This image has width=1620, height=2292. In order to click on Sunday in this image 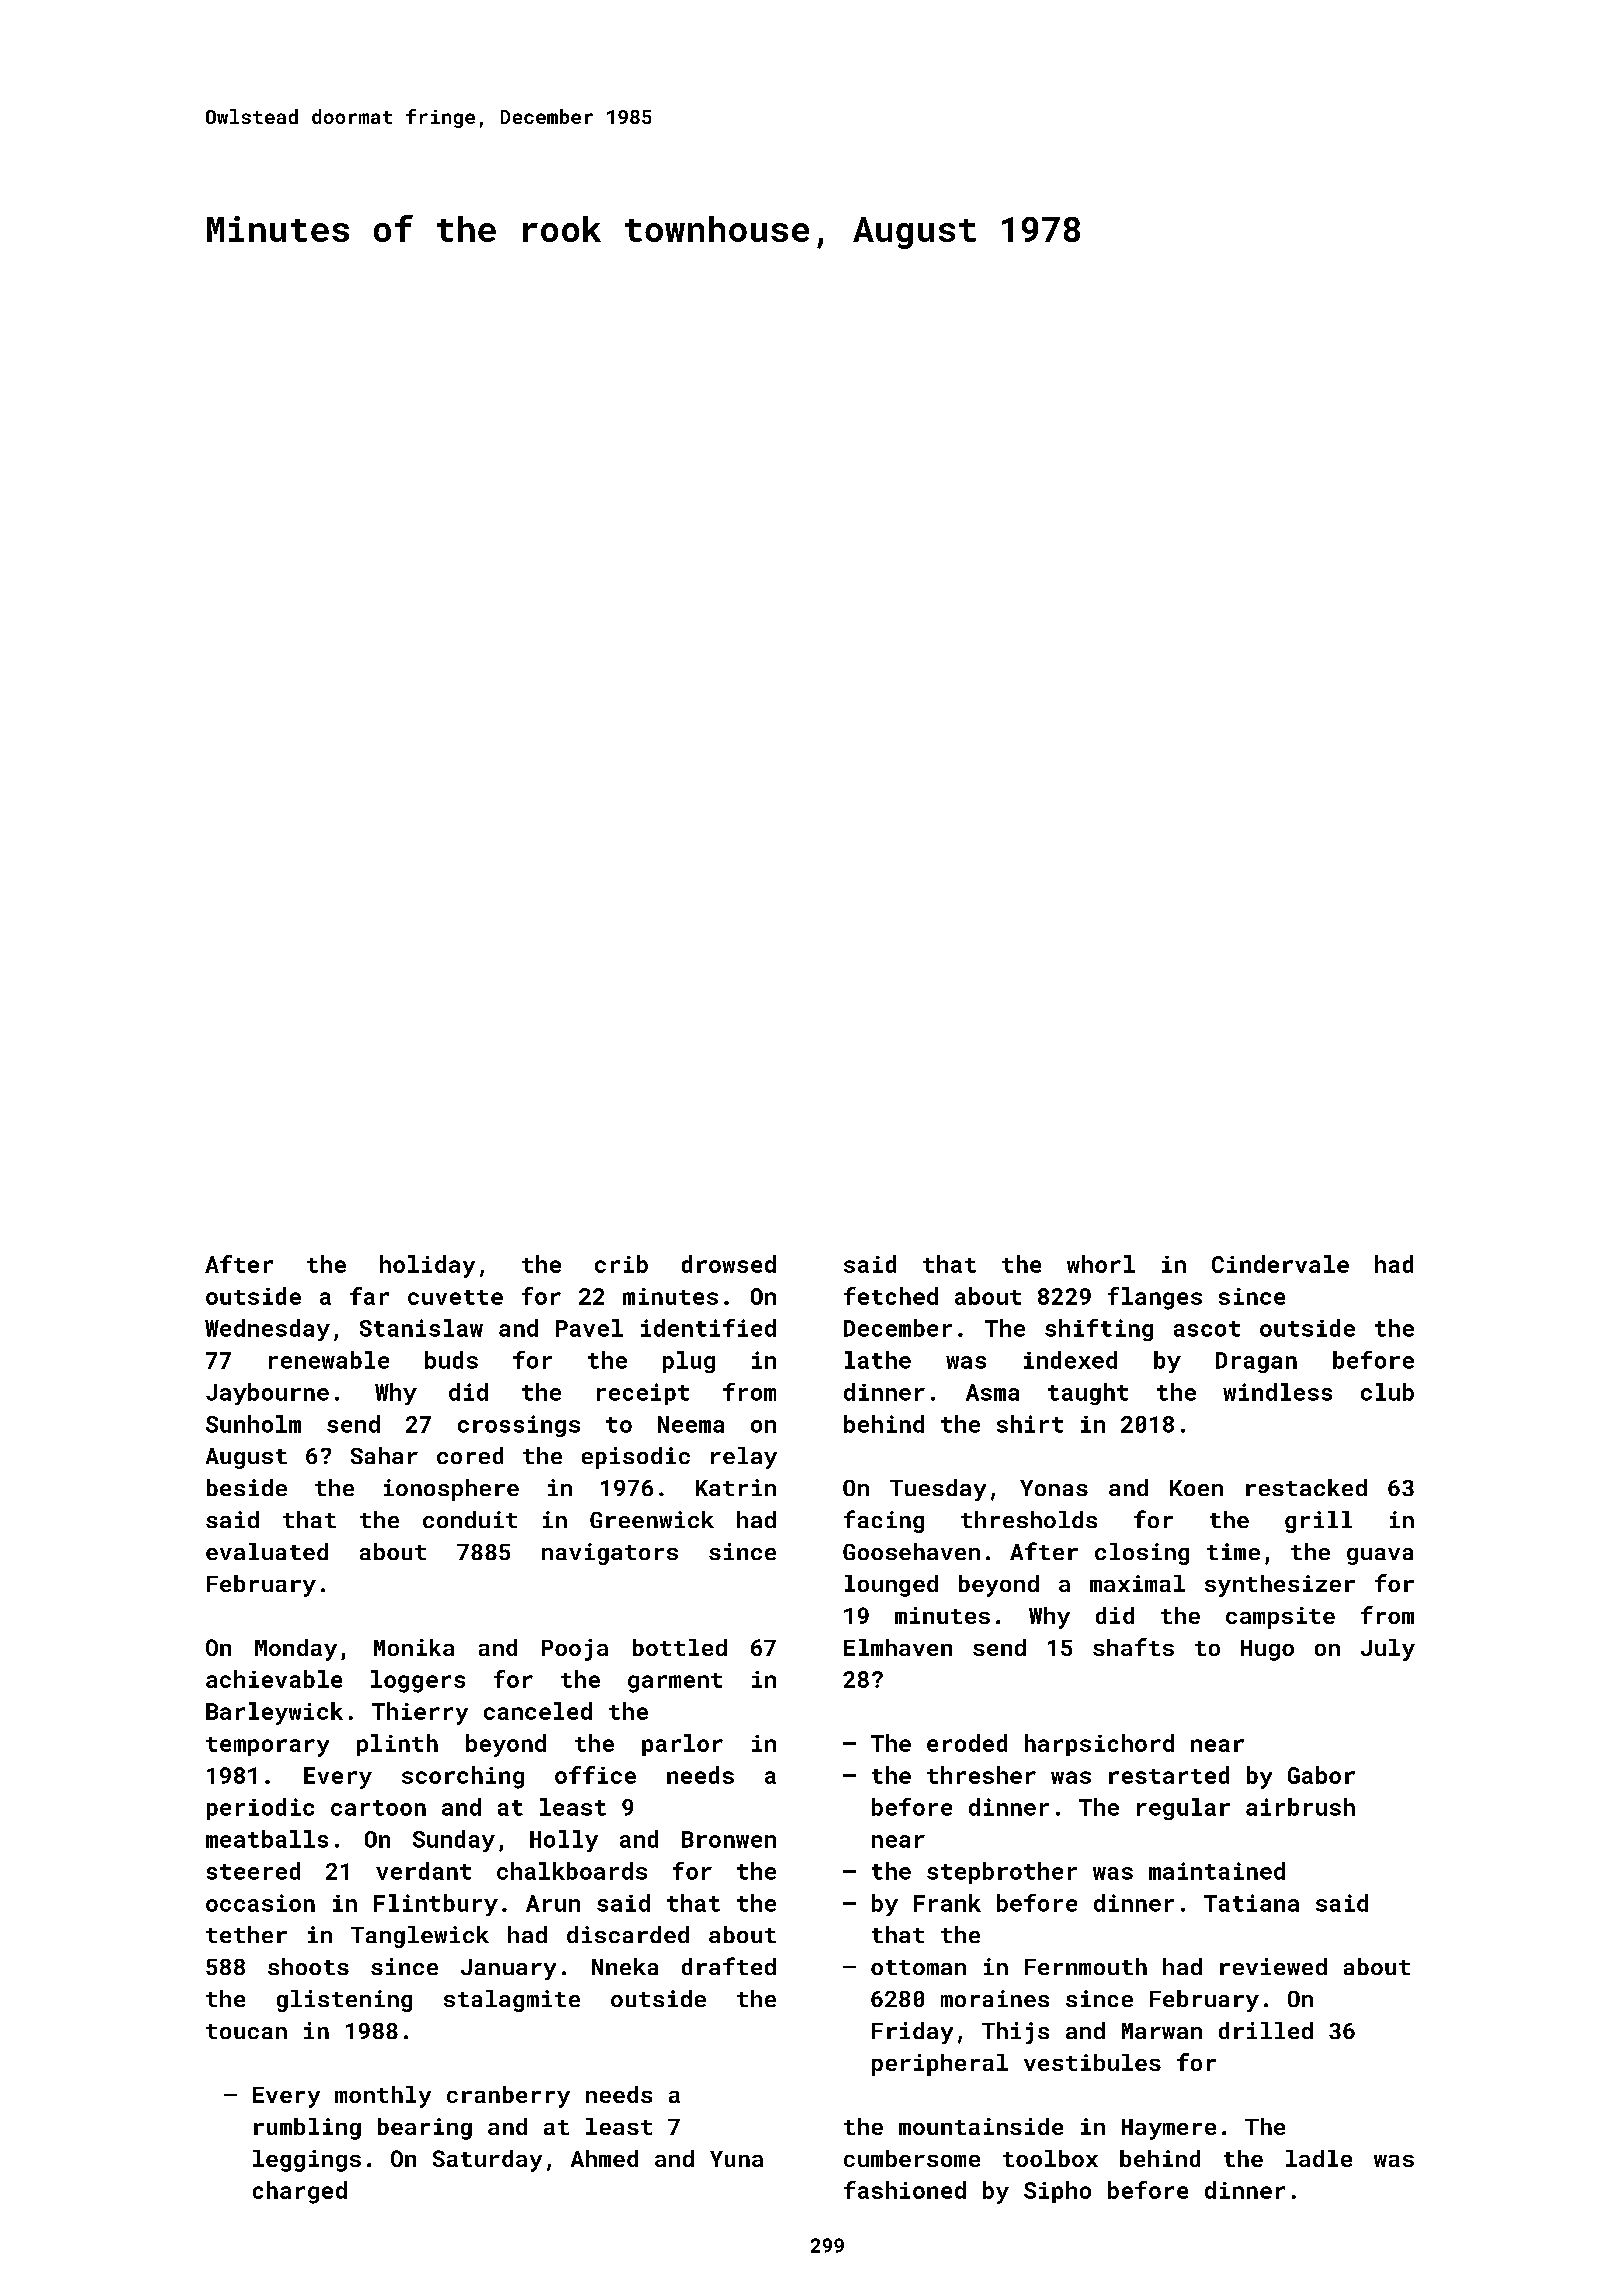, I will do `click(454, 1841)`.
